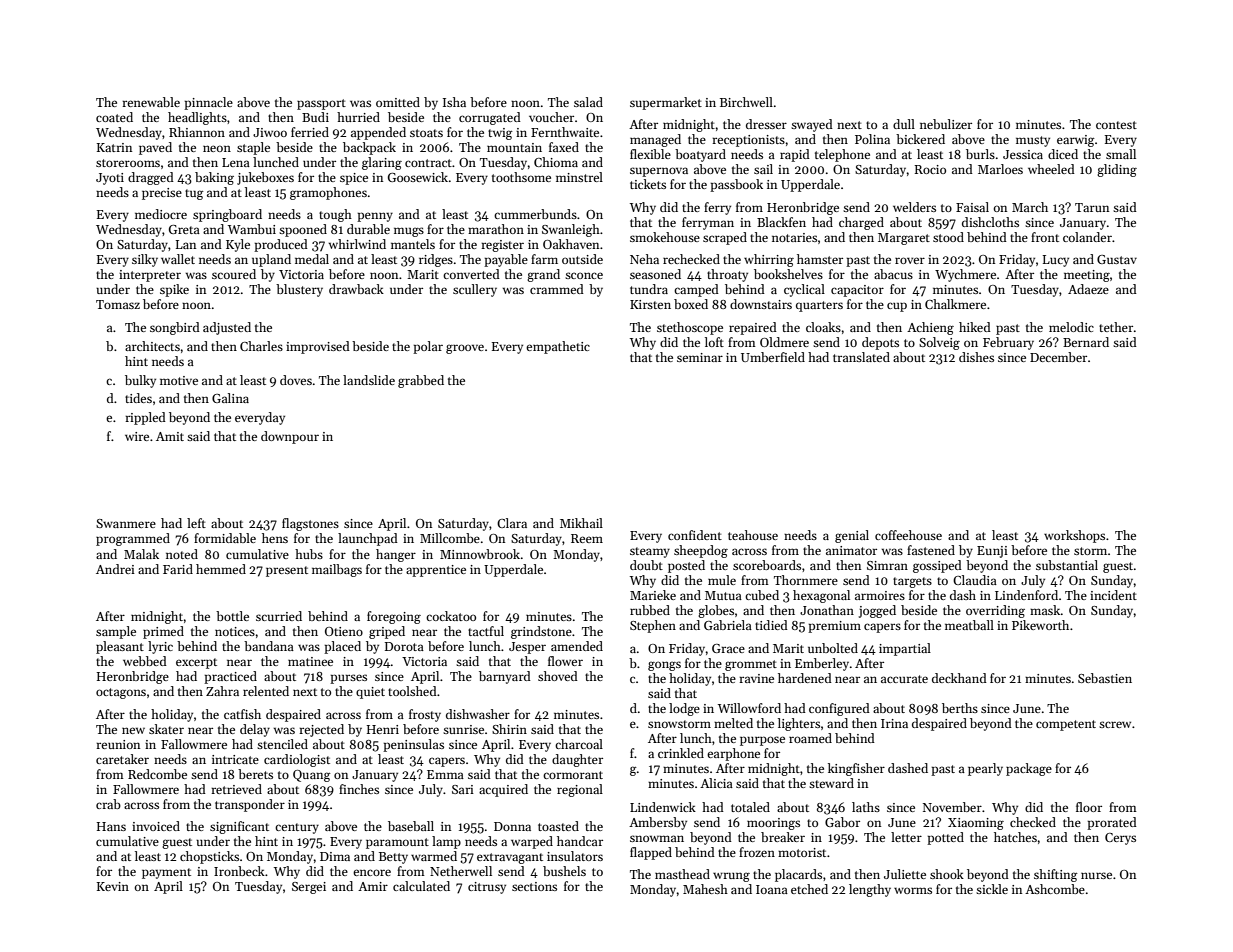  I want to click on armoires, so click(880, 595).
